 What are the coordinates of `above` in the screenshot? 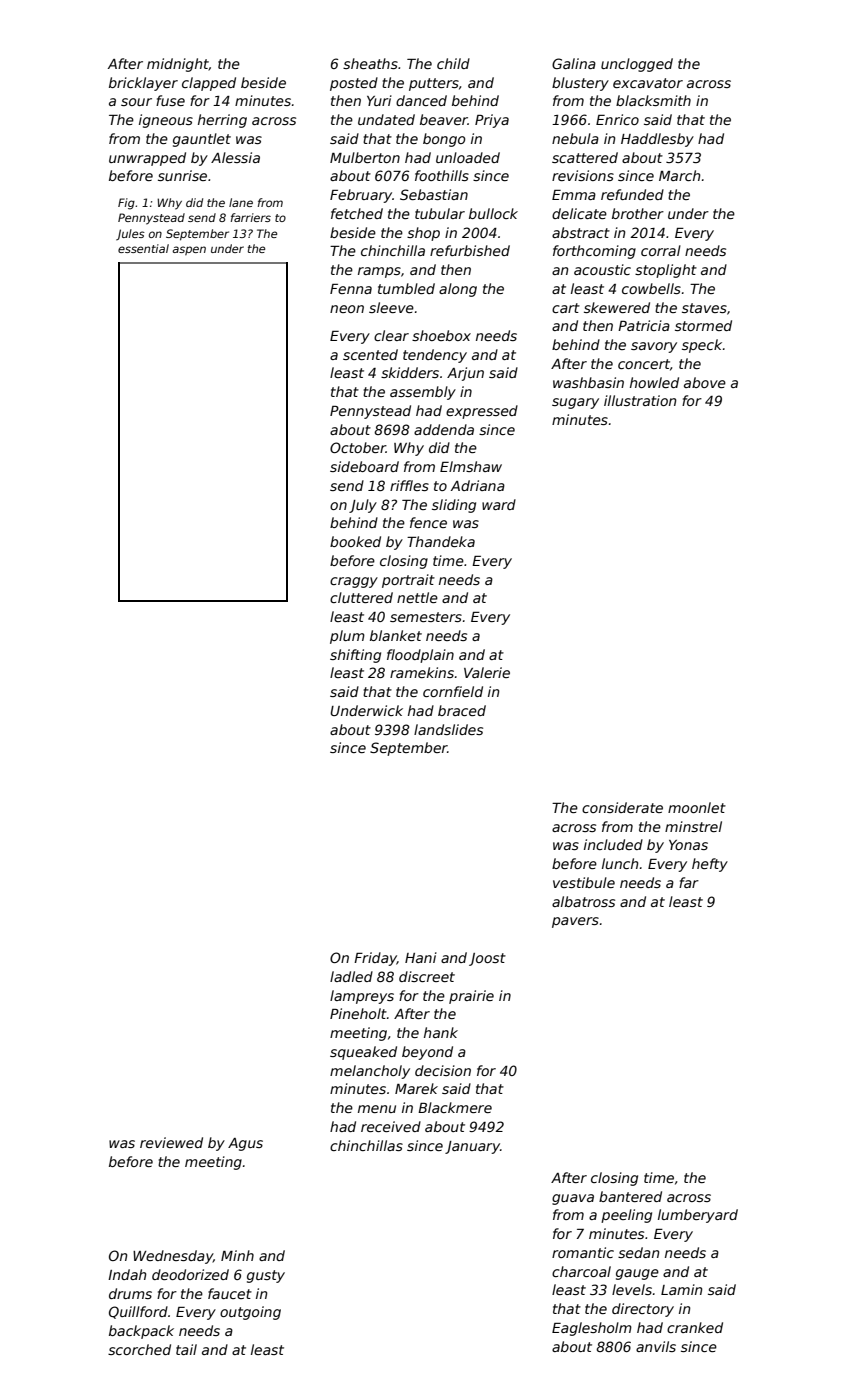 It's located at (705, 382).
